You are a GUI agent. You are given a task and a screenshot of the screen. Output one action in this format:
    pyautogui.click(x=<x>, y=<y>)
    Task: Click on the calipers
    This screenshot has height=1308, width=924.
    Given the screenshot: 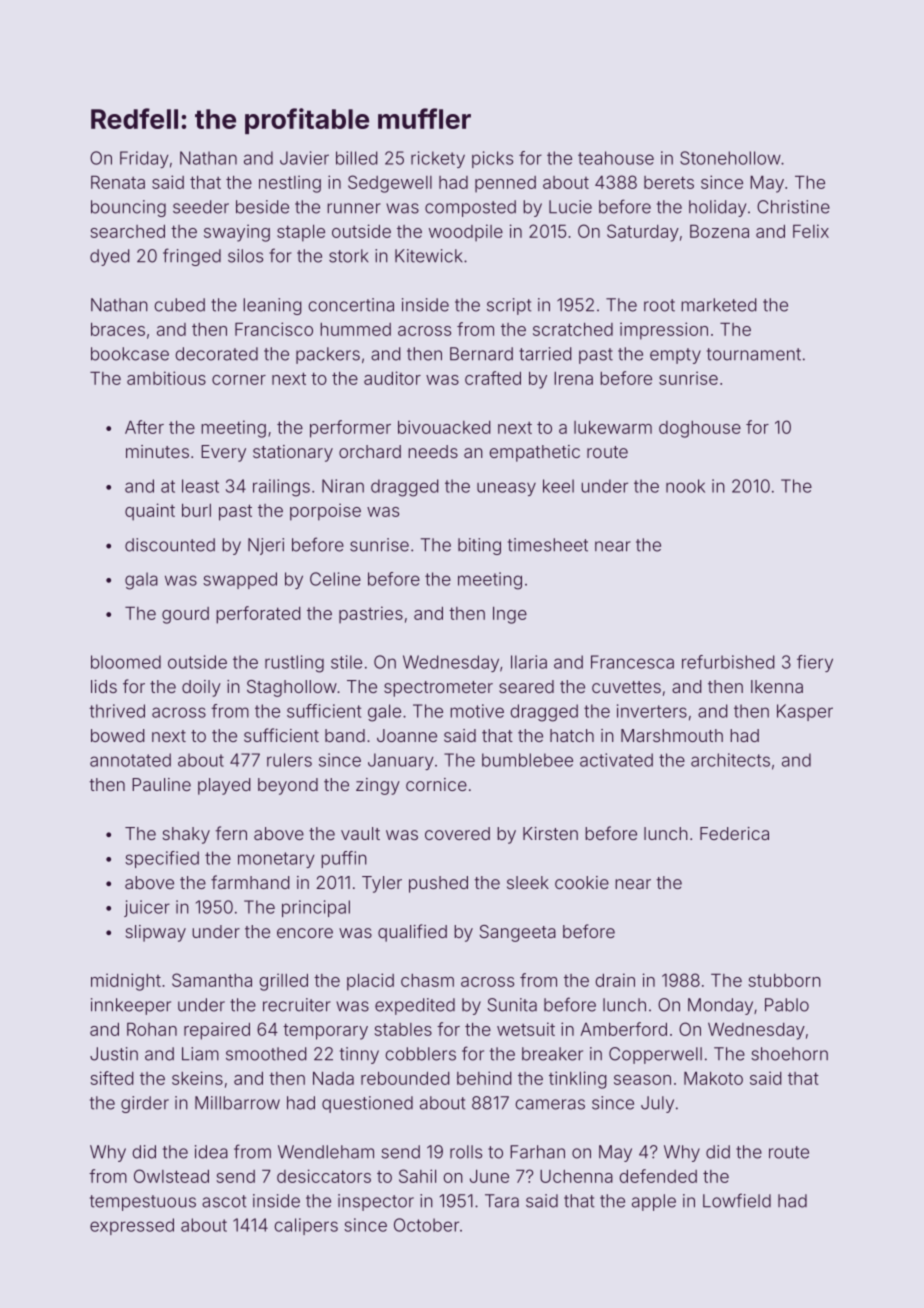 What is the action you would take?
    pyautogui.click(x=306, y=1226)
